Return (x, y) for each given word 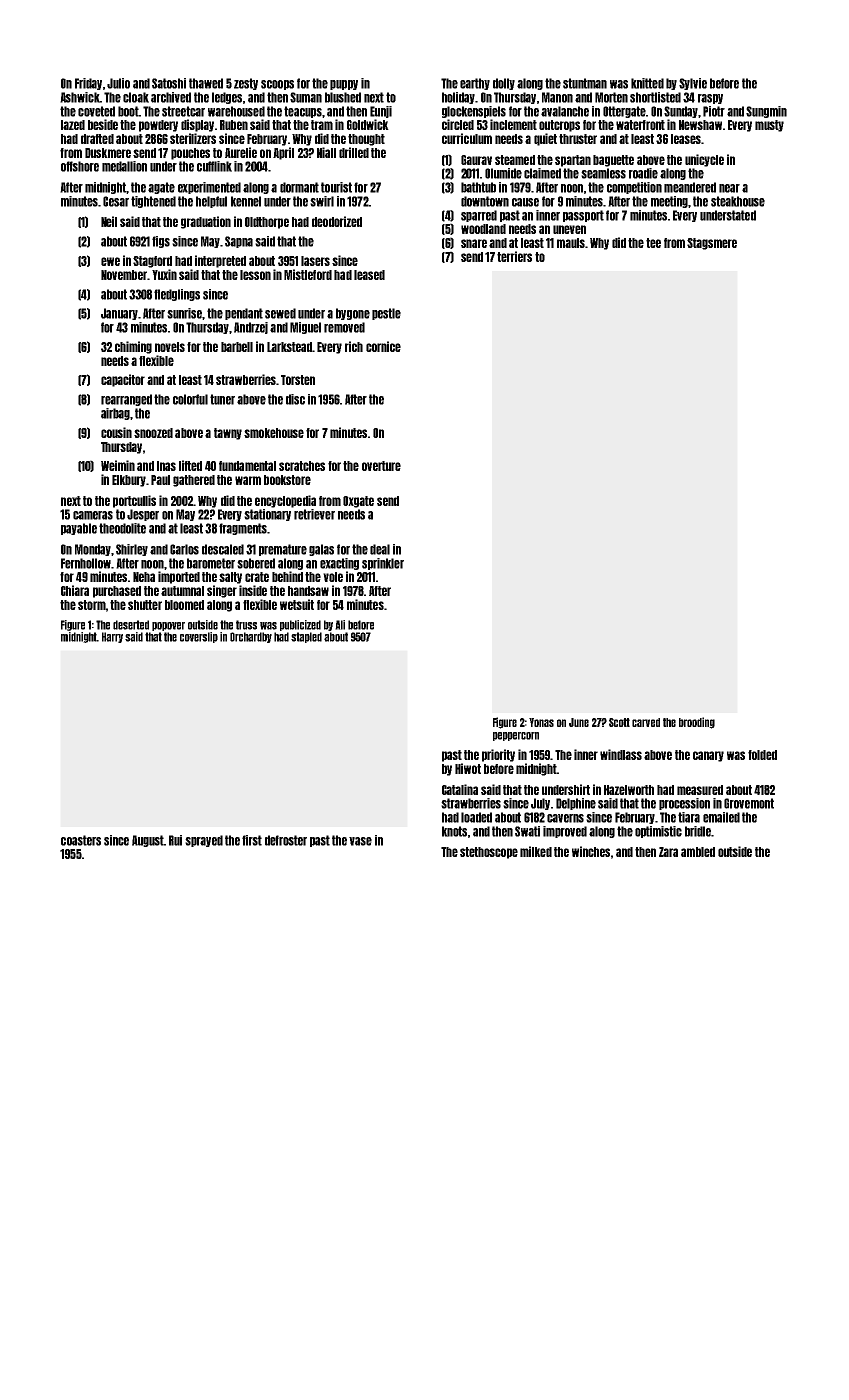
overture (381, 466)
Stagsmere (712, 244)
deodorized (337, 221)
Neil (109, 221)
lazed (73, 125)
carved (646, 722)
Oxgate (358, 502)
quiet (545, 139)
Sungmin (766, 112)
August (148, 841)
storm (91, 605)
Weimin (118, 465)
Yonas (541, 722)
